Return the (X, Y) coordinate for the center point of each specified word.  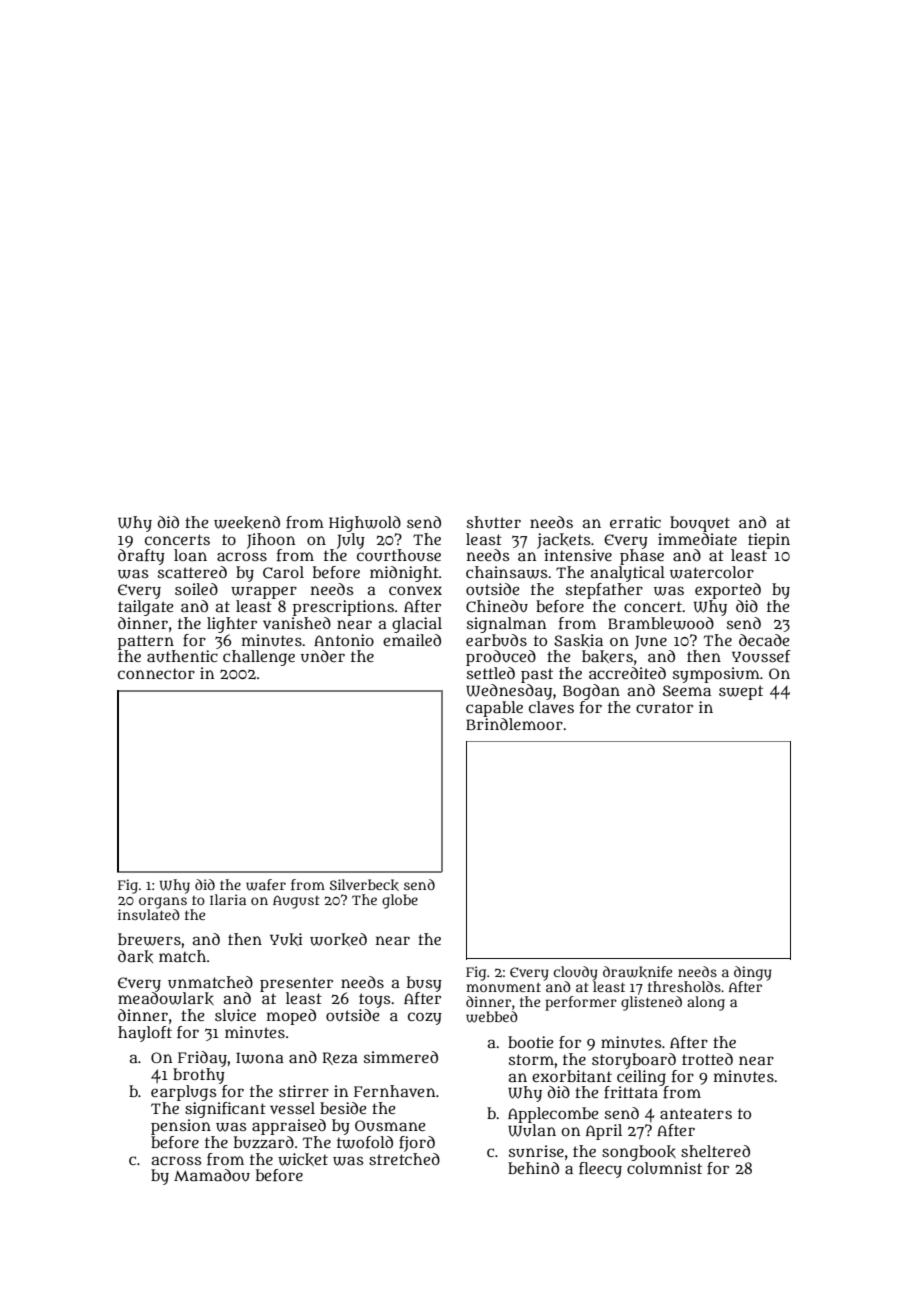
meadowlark (166, 998)
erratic (635, 522)
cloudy (576, 973)
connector (156, 673)
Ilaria (228, 899)
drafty (141, 557)
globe (400, 901)
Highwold (365, 524)
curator (664, 708)
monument (503, 987)
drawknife (637, 972)
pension (181, 1127)
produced (501, 658)
